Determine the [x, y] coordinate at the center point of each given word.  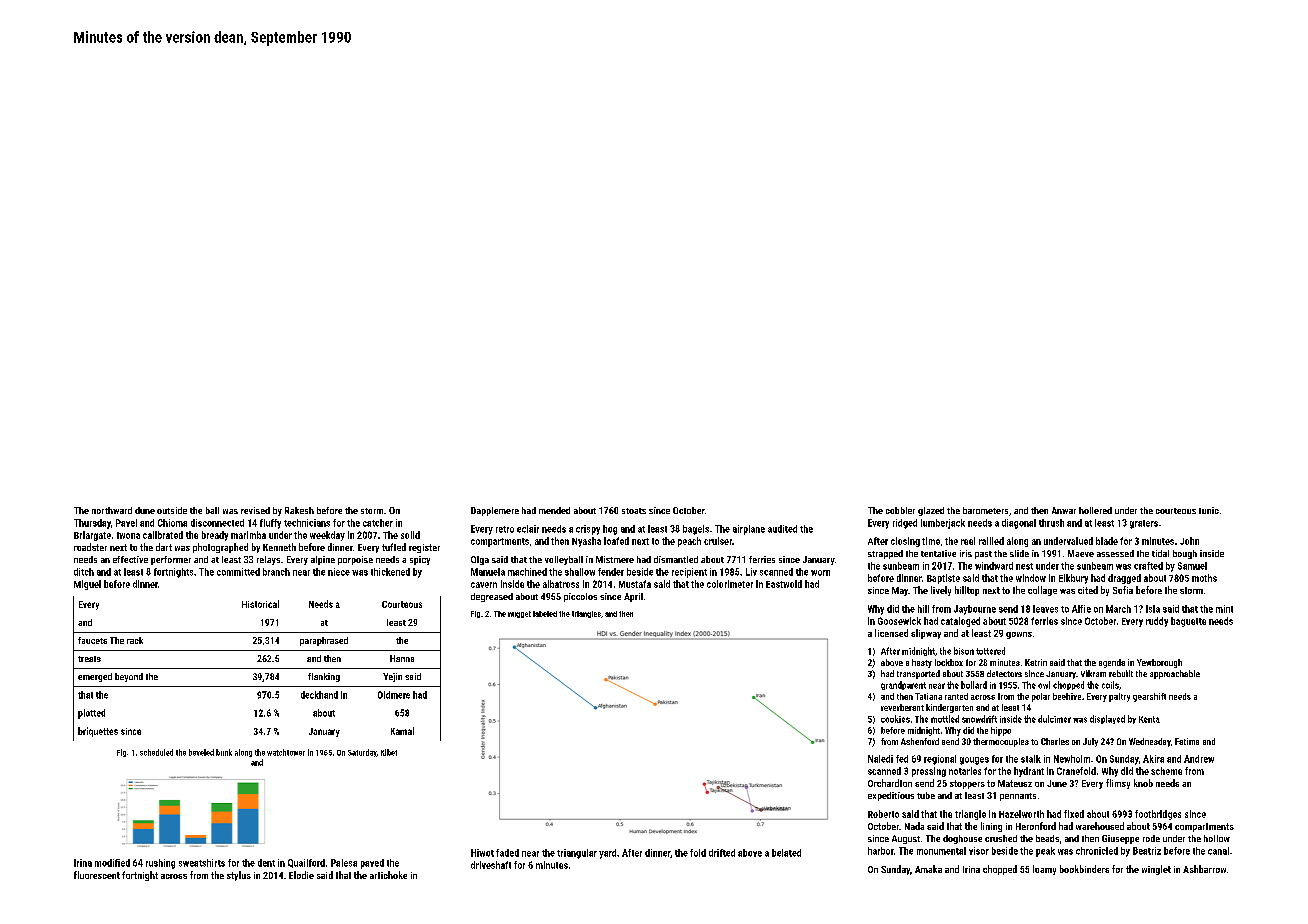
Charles [1055, 741]
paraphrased [324, 641]
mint [1224, 609]
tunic [1209, 510]
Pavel [126, 523]
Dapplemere [495, 511]
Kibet [389, 752]
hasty [922, 663]
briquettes [98, 732]
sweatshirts [202, 863]
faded [507, 853]
